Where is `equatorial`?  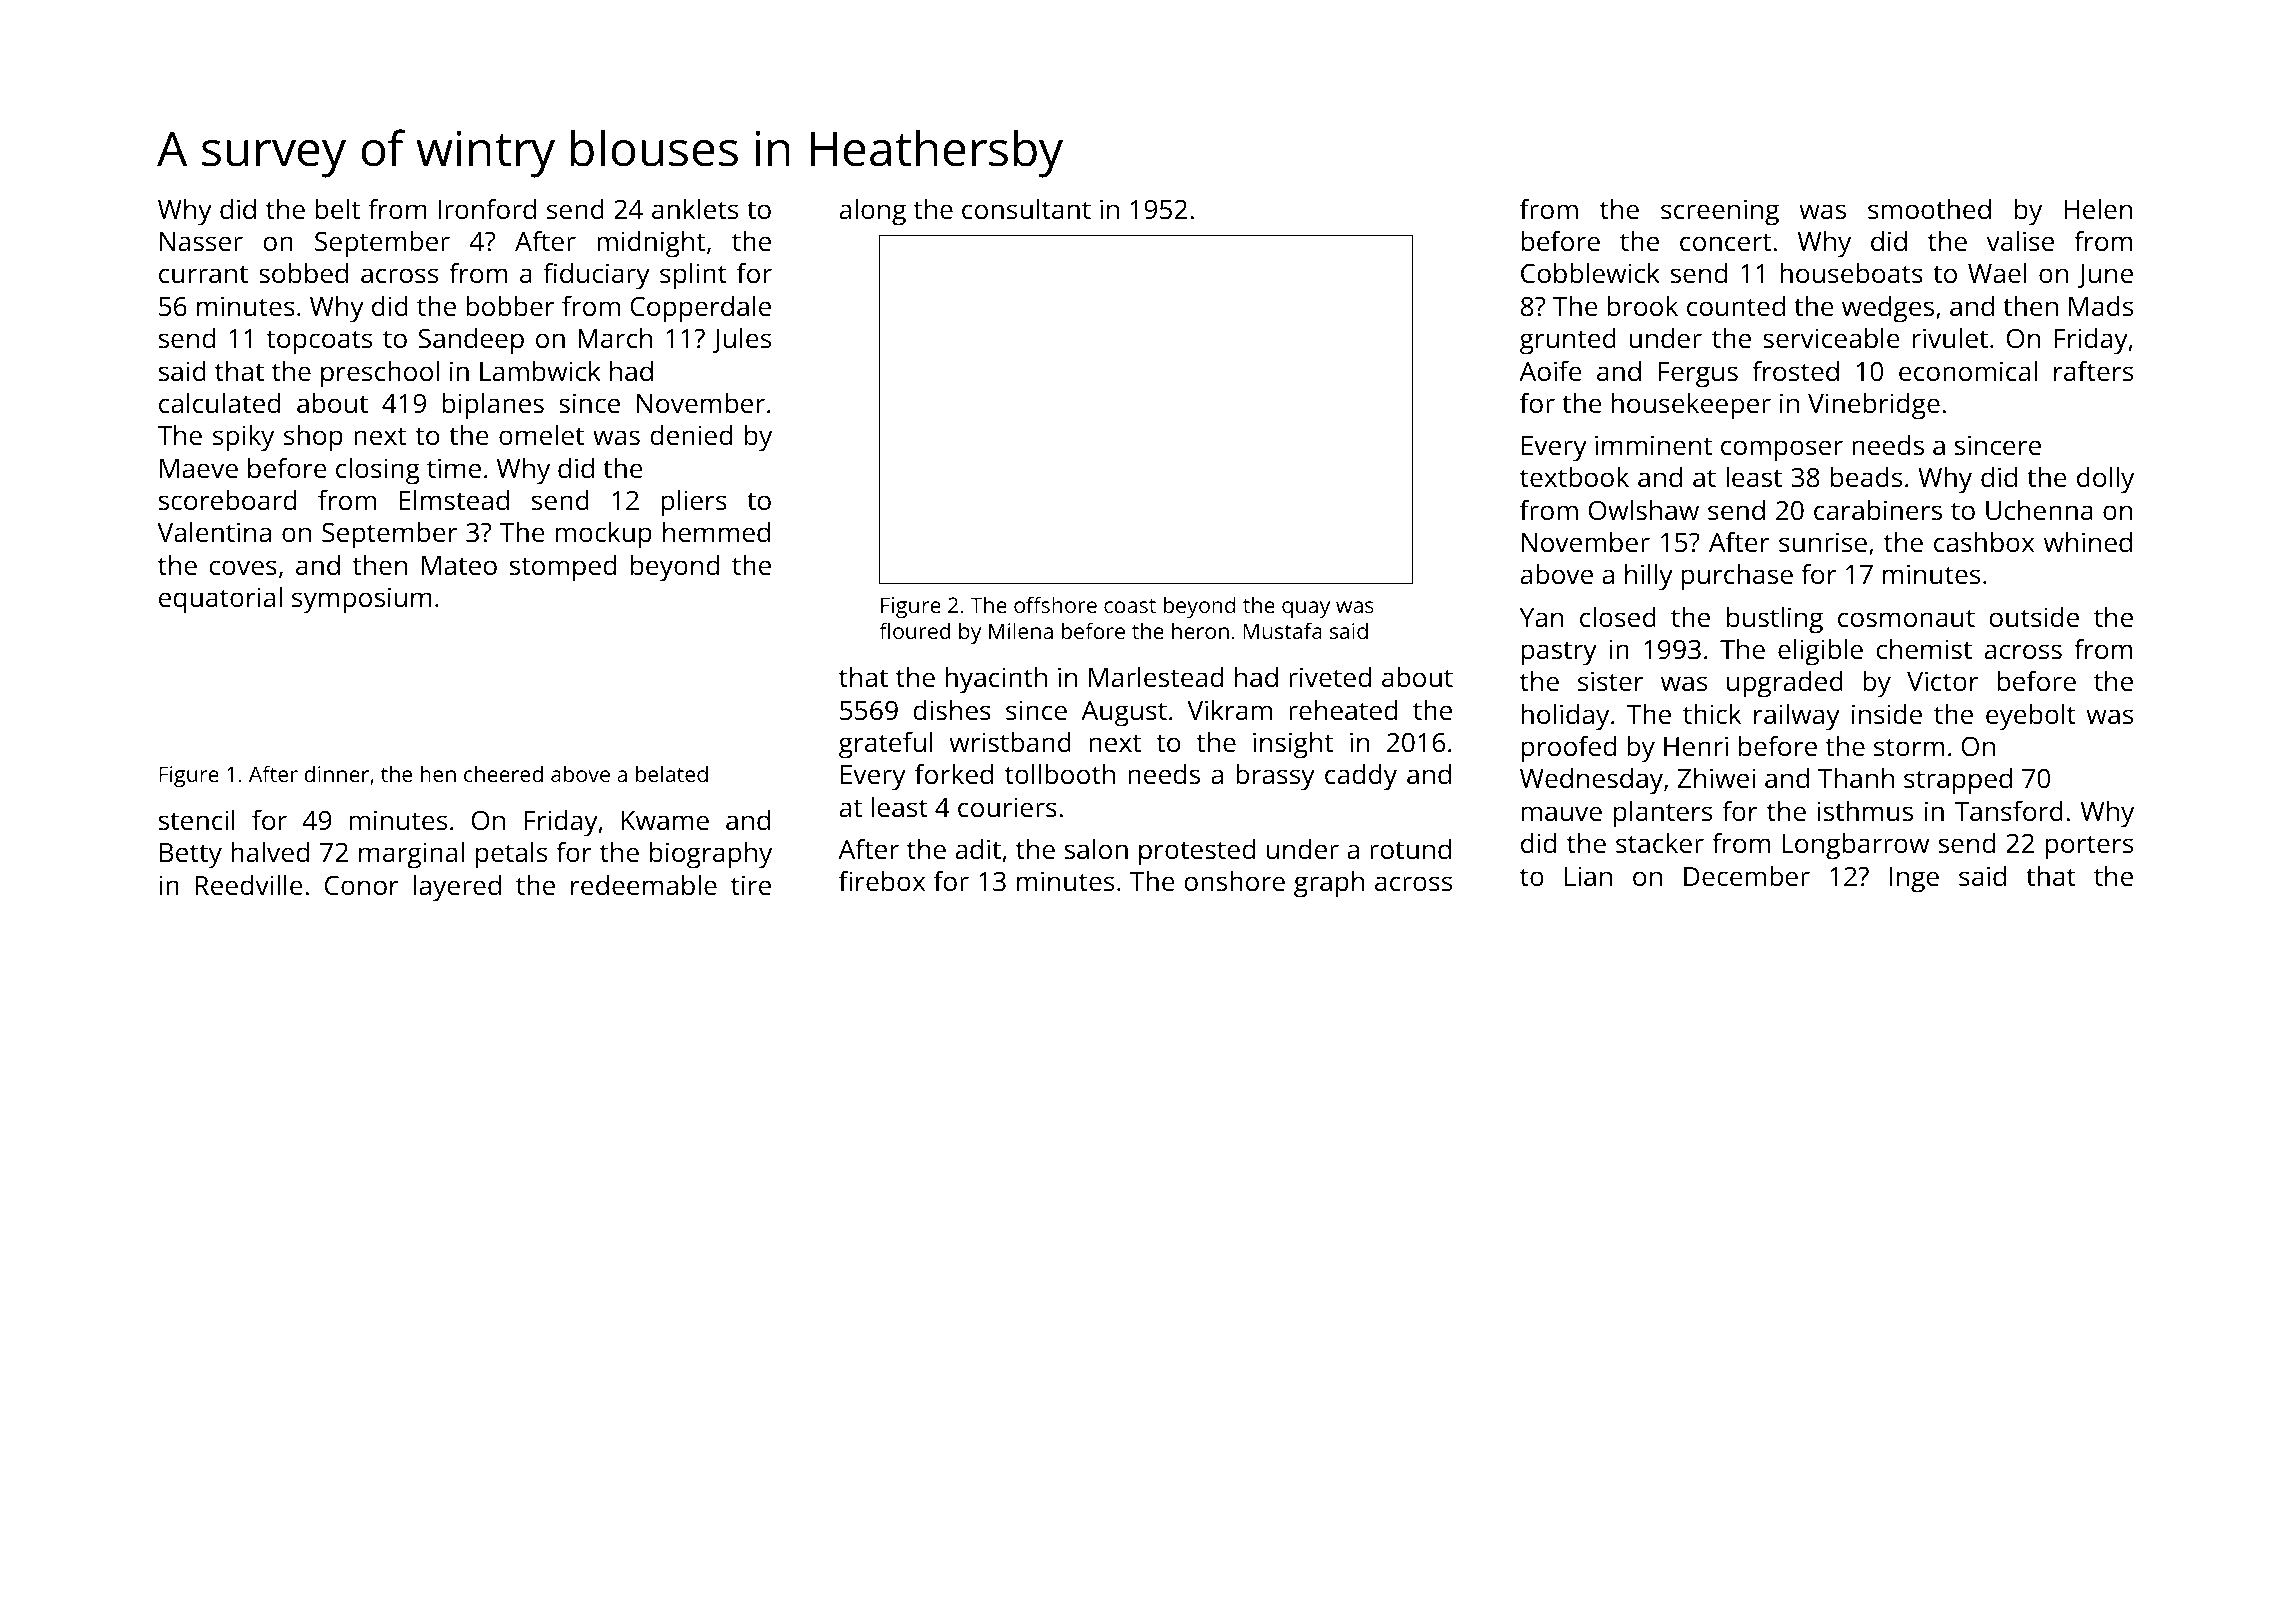
equatorial is located at coordinates (220, 600).
